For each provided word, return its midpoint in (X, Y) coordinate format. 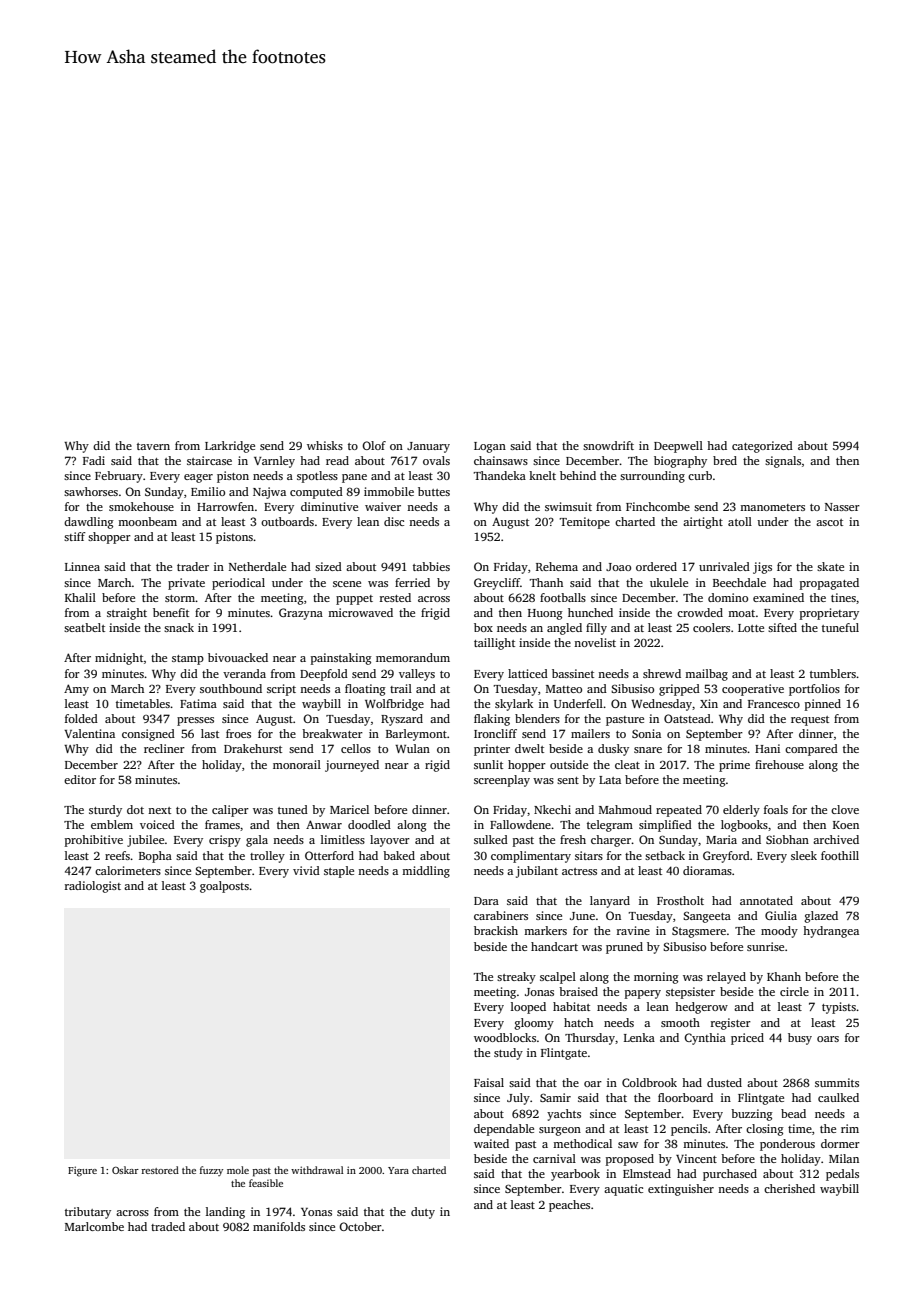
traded (168, 1226)
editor (80, 779)
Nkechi (552, 809)
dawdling (89, 523)
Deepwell (678, 447)
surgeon (560, 1131)
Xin (709, 703)
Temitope (585, 523)
